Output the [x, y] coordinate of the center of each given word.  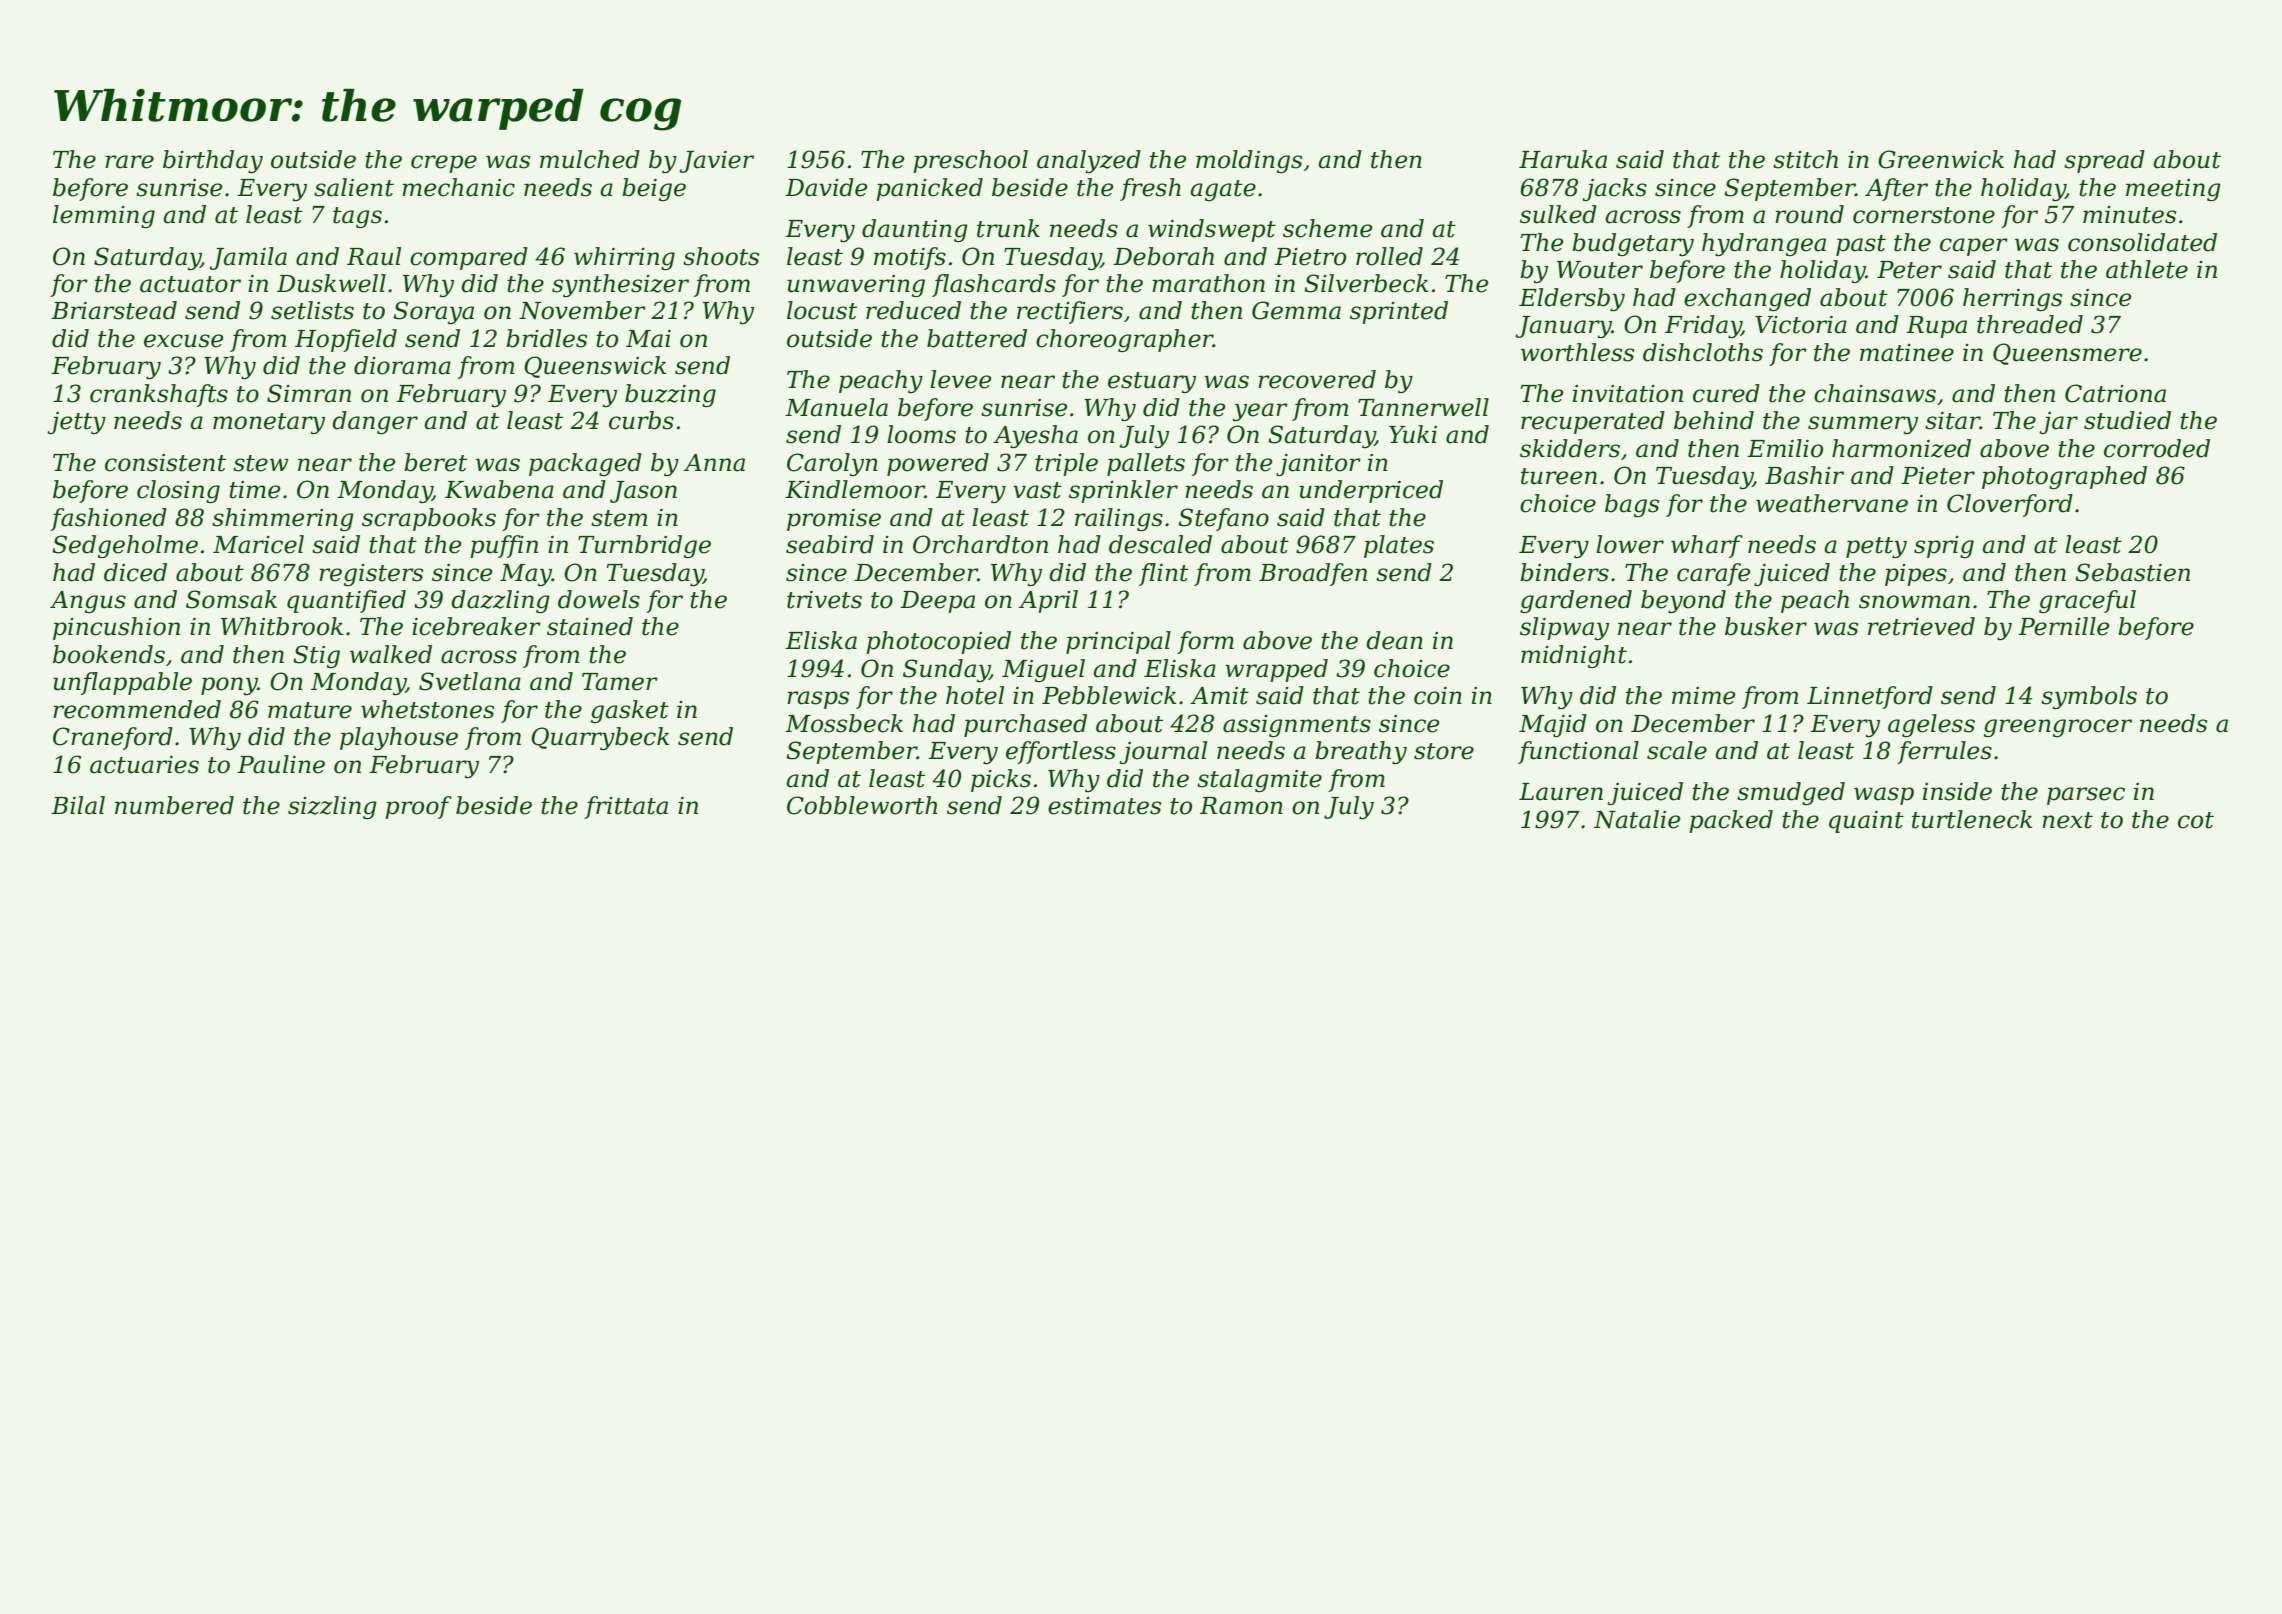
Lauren [1561, 792]
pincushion [116, 628]
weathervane [1832, 503]
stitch [1805, 159]
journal [1163, 752]
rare [129, 162]
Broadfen [1313, 574]
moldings [1249, 161]
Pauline [281, 764]
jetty [77, 423]
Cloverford [2010, 505]
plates [1399, 546]
